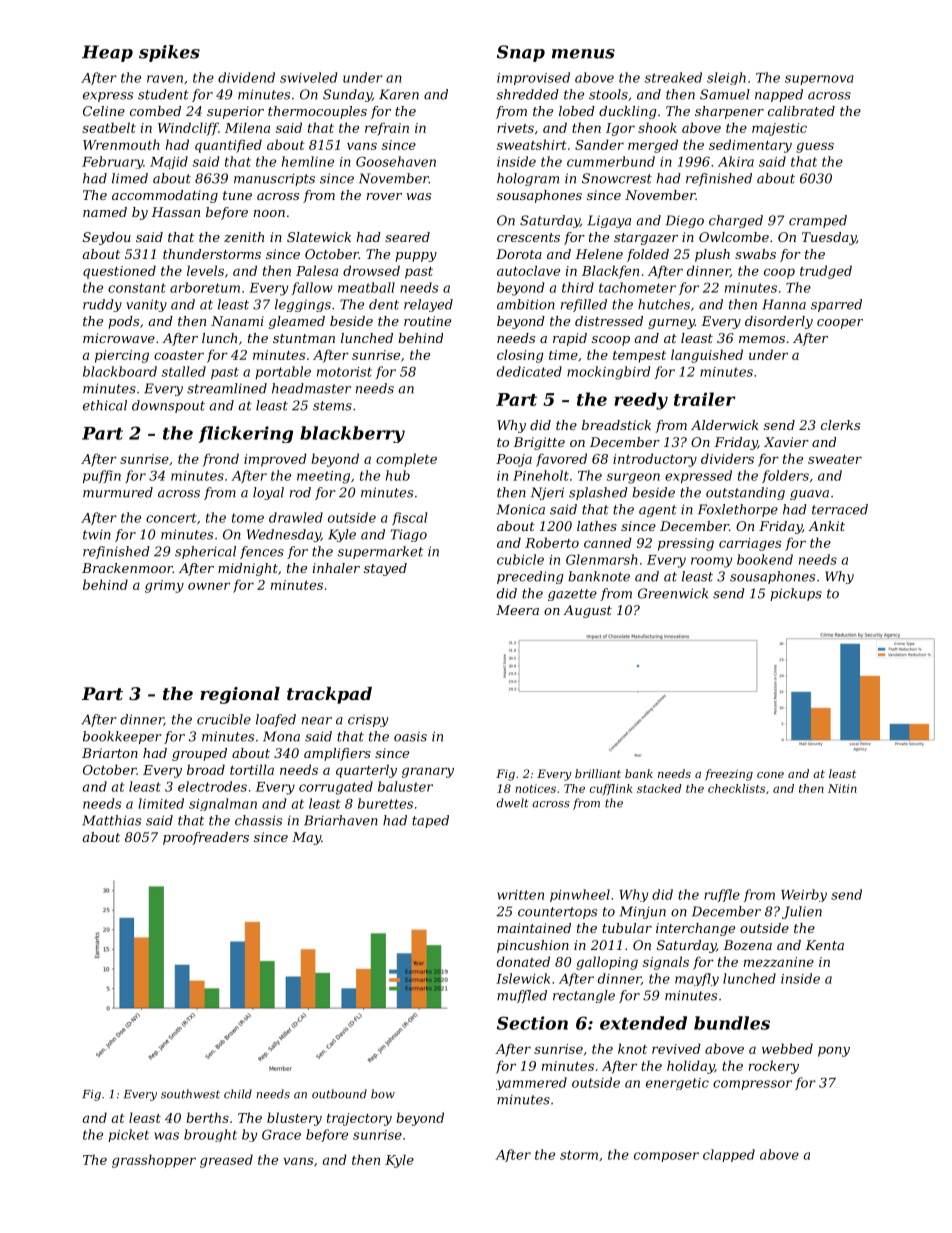 The width and height of the screenshot is (952, 1233). What do you see at coordinates (726, 78) in the screenshot?
I see `sleigh` at bounding box center [726, 78].
